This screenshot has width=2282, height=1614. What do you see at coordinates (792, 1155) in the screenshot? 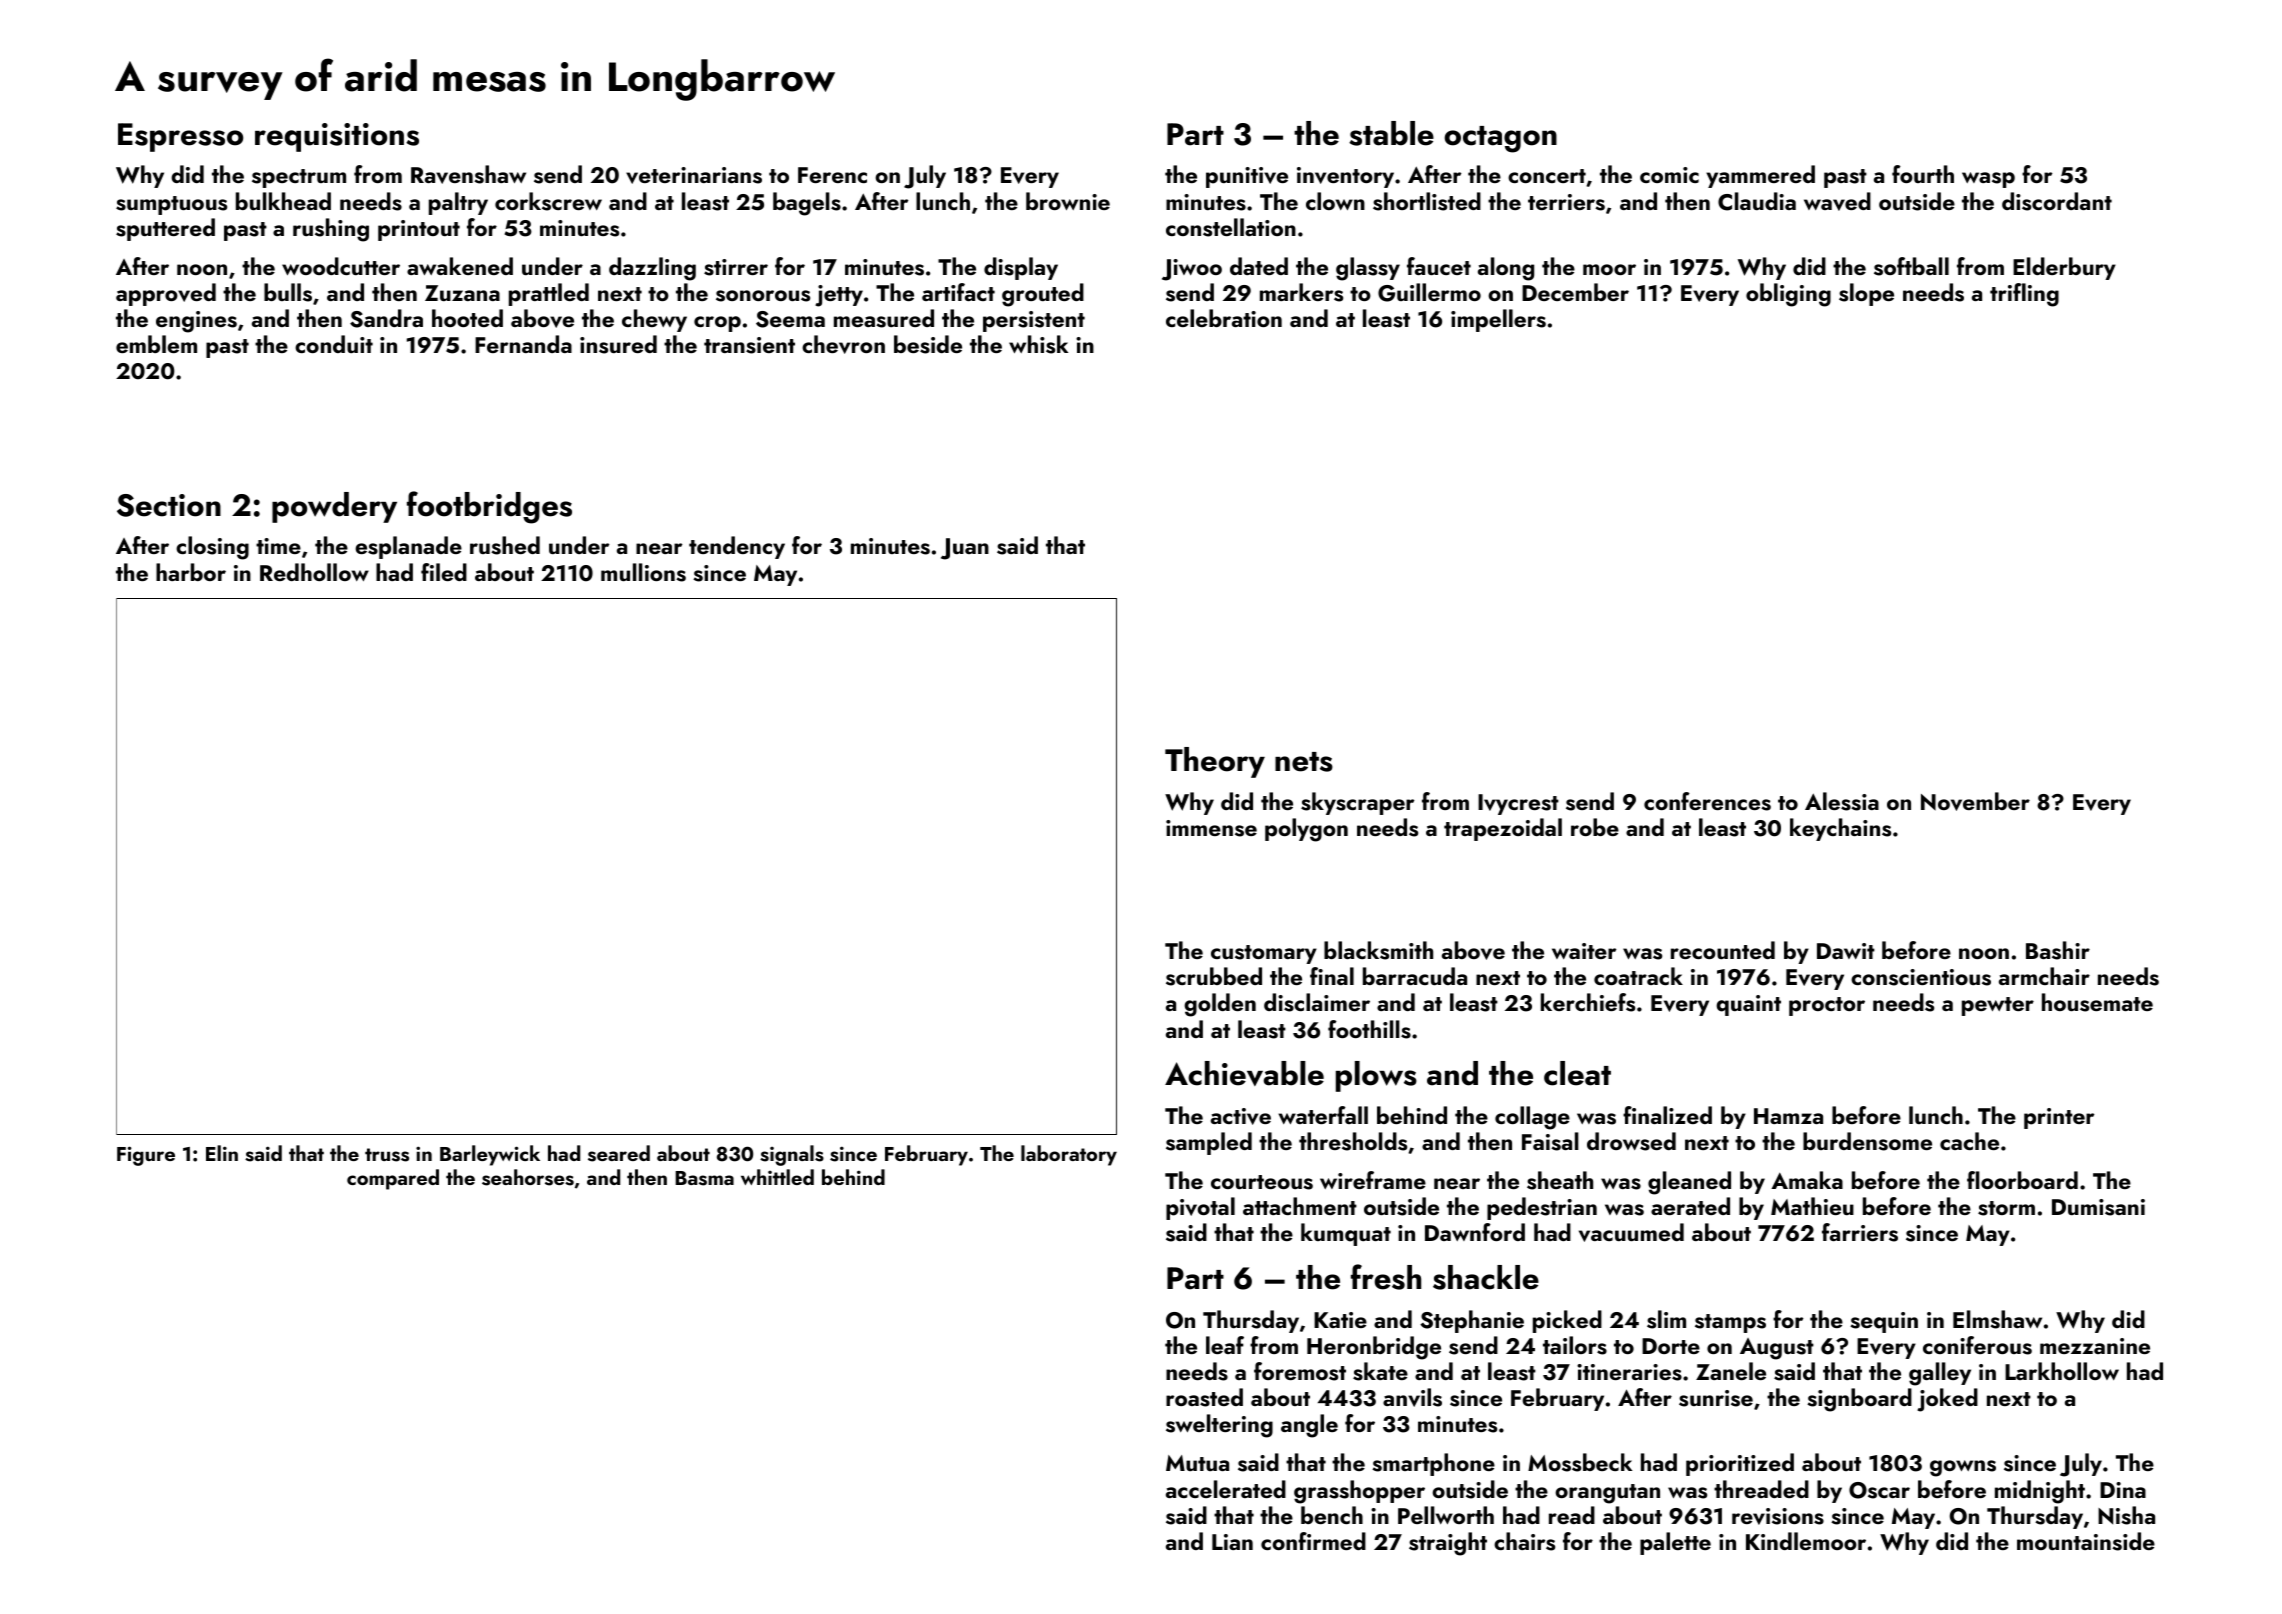
I see `signals` at bounding box center [792, 1155].
